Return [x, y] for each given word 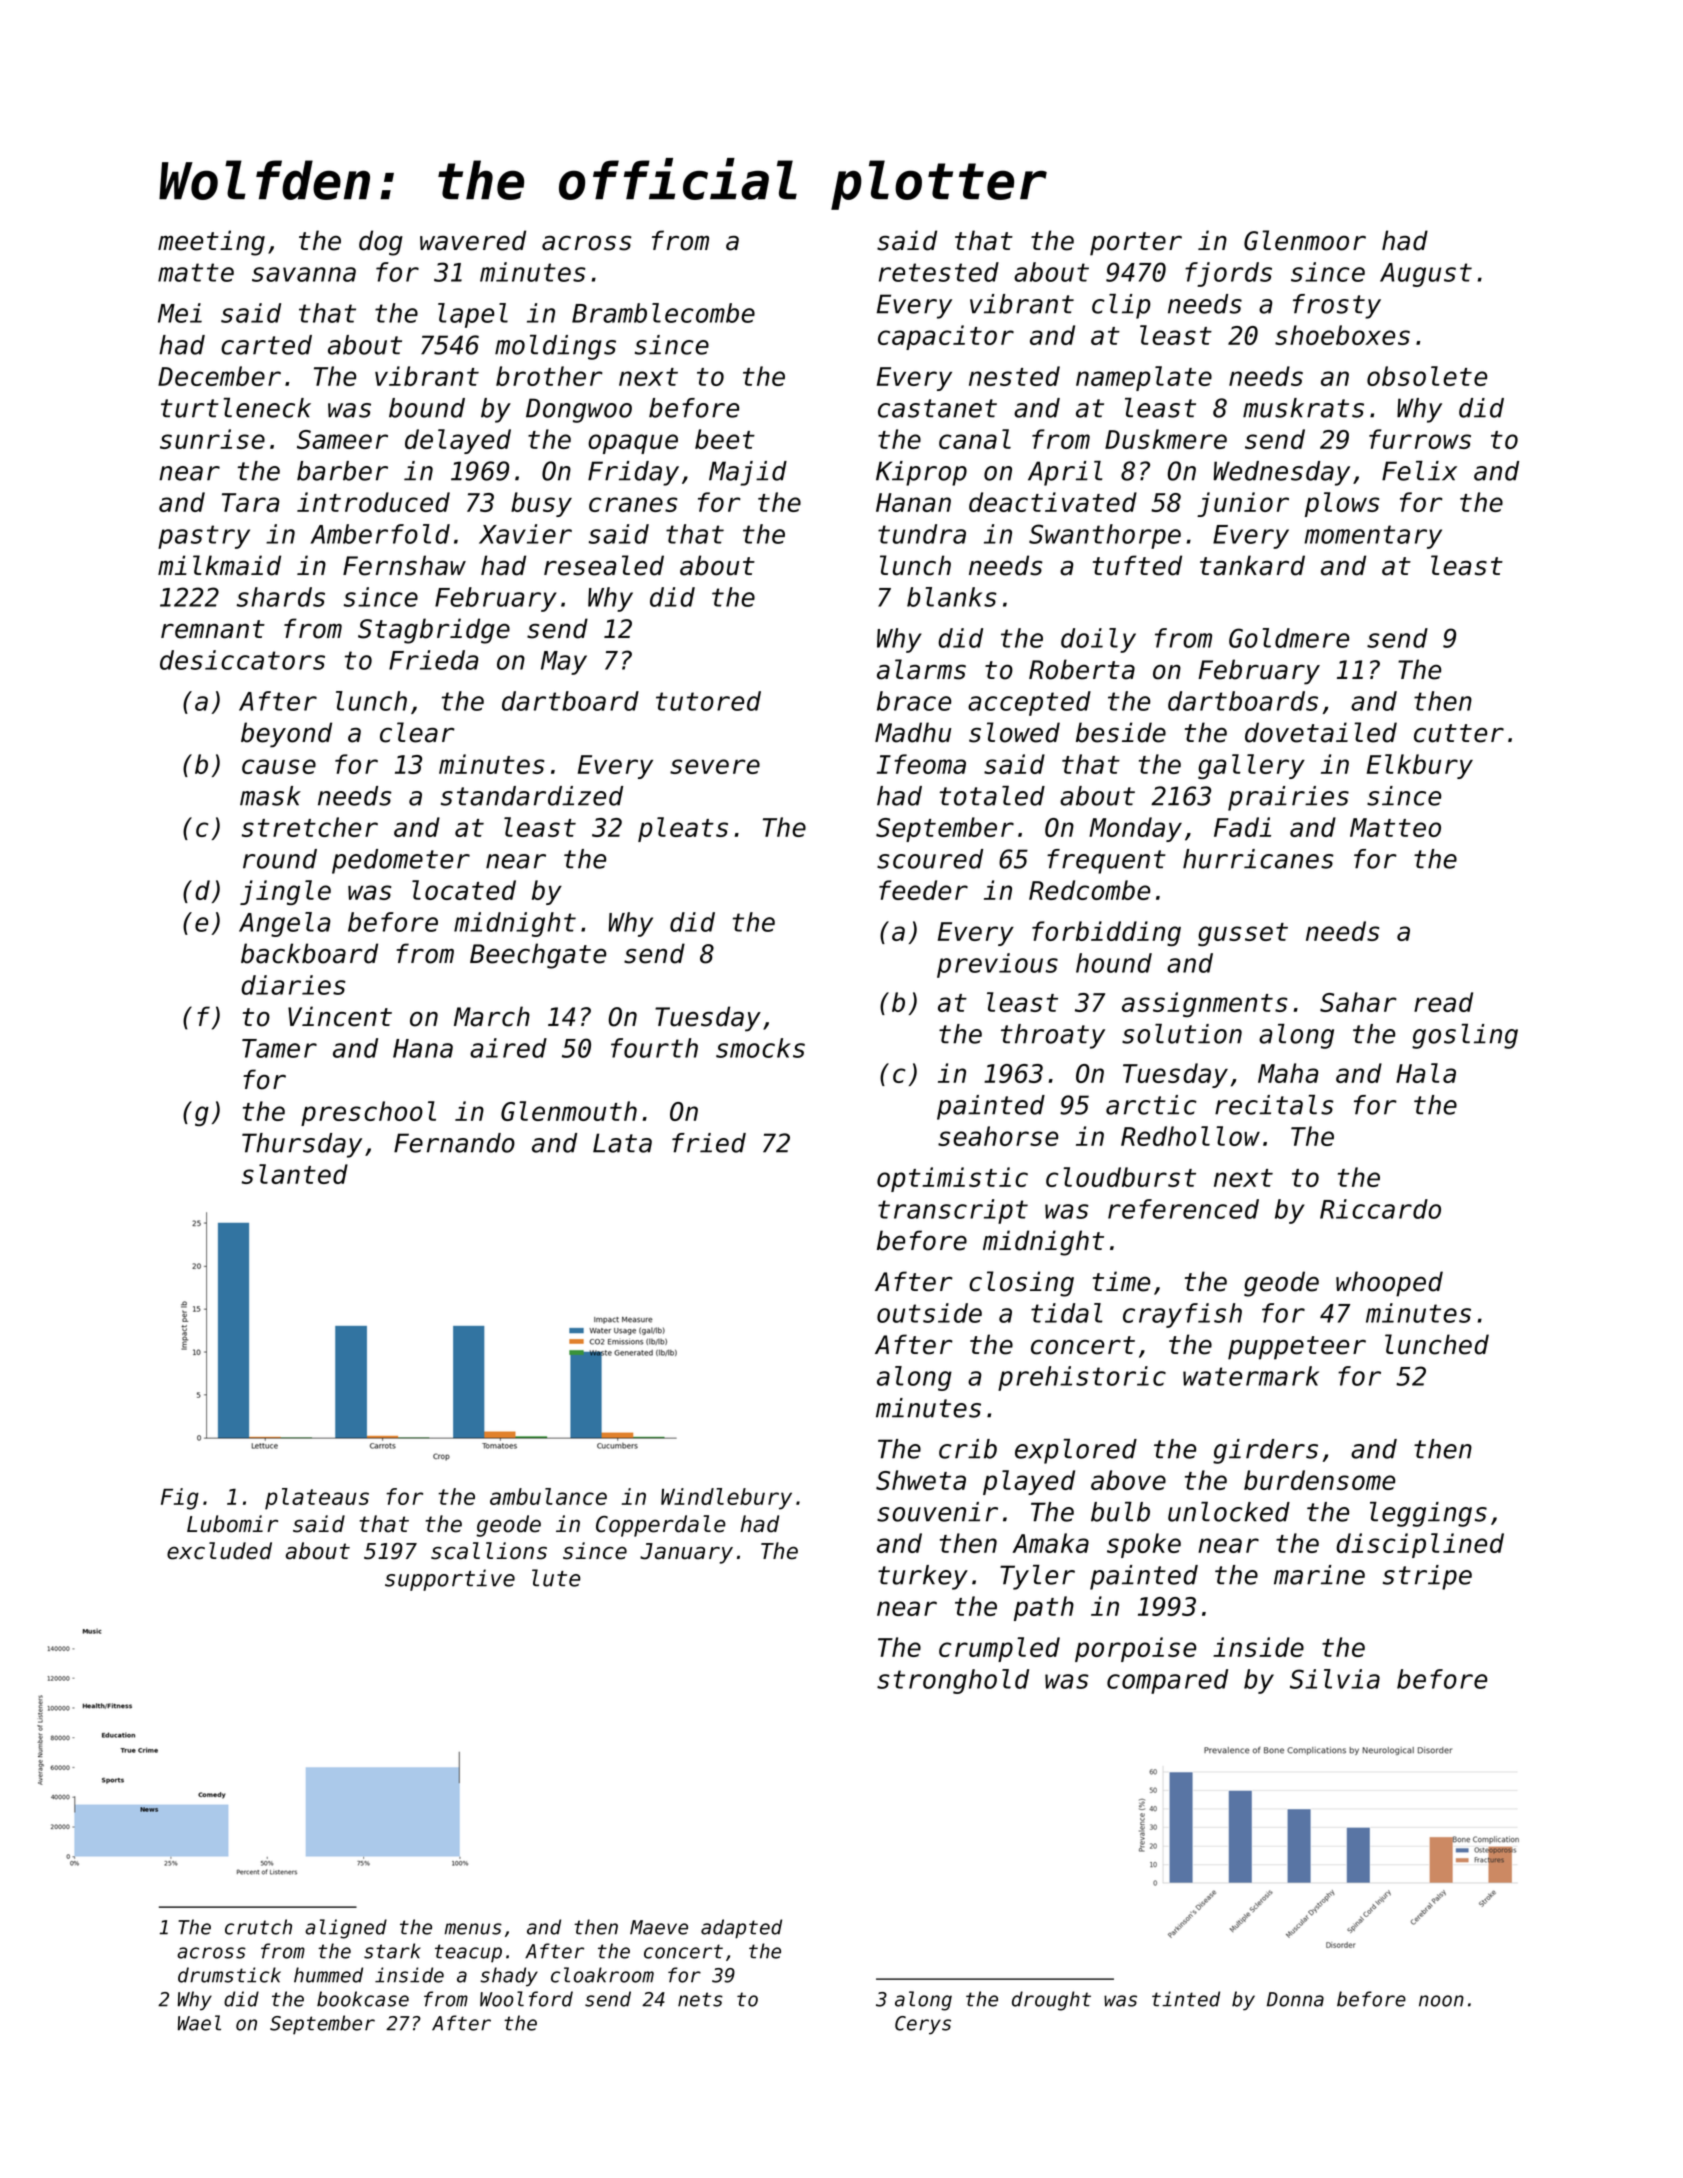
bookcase [363, 1999]
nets [700, 1999]
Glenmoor [1305, 240]
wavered [473, 240]
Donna [1295, 1999]
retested [939, 272]
